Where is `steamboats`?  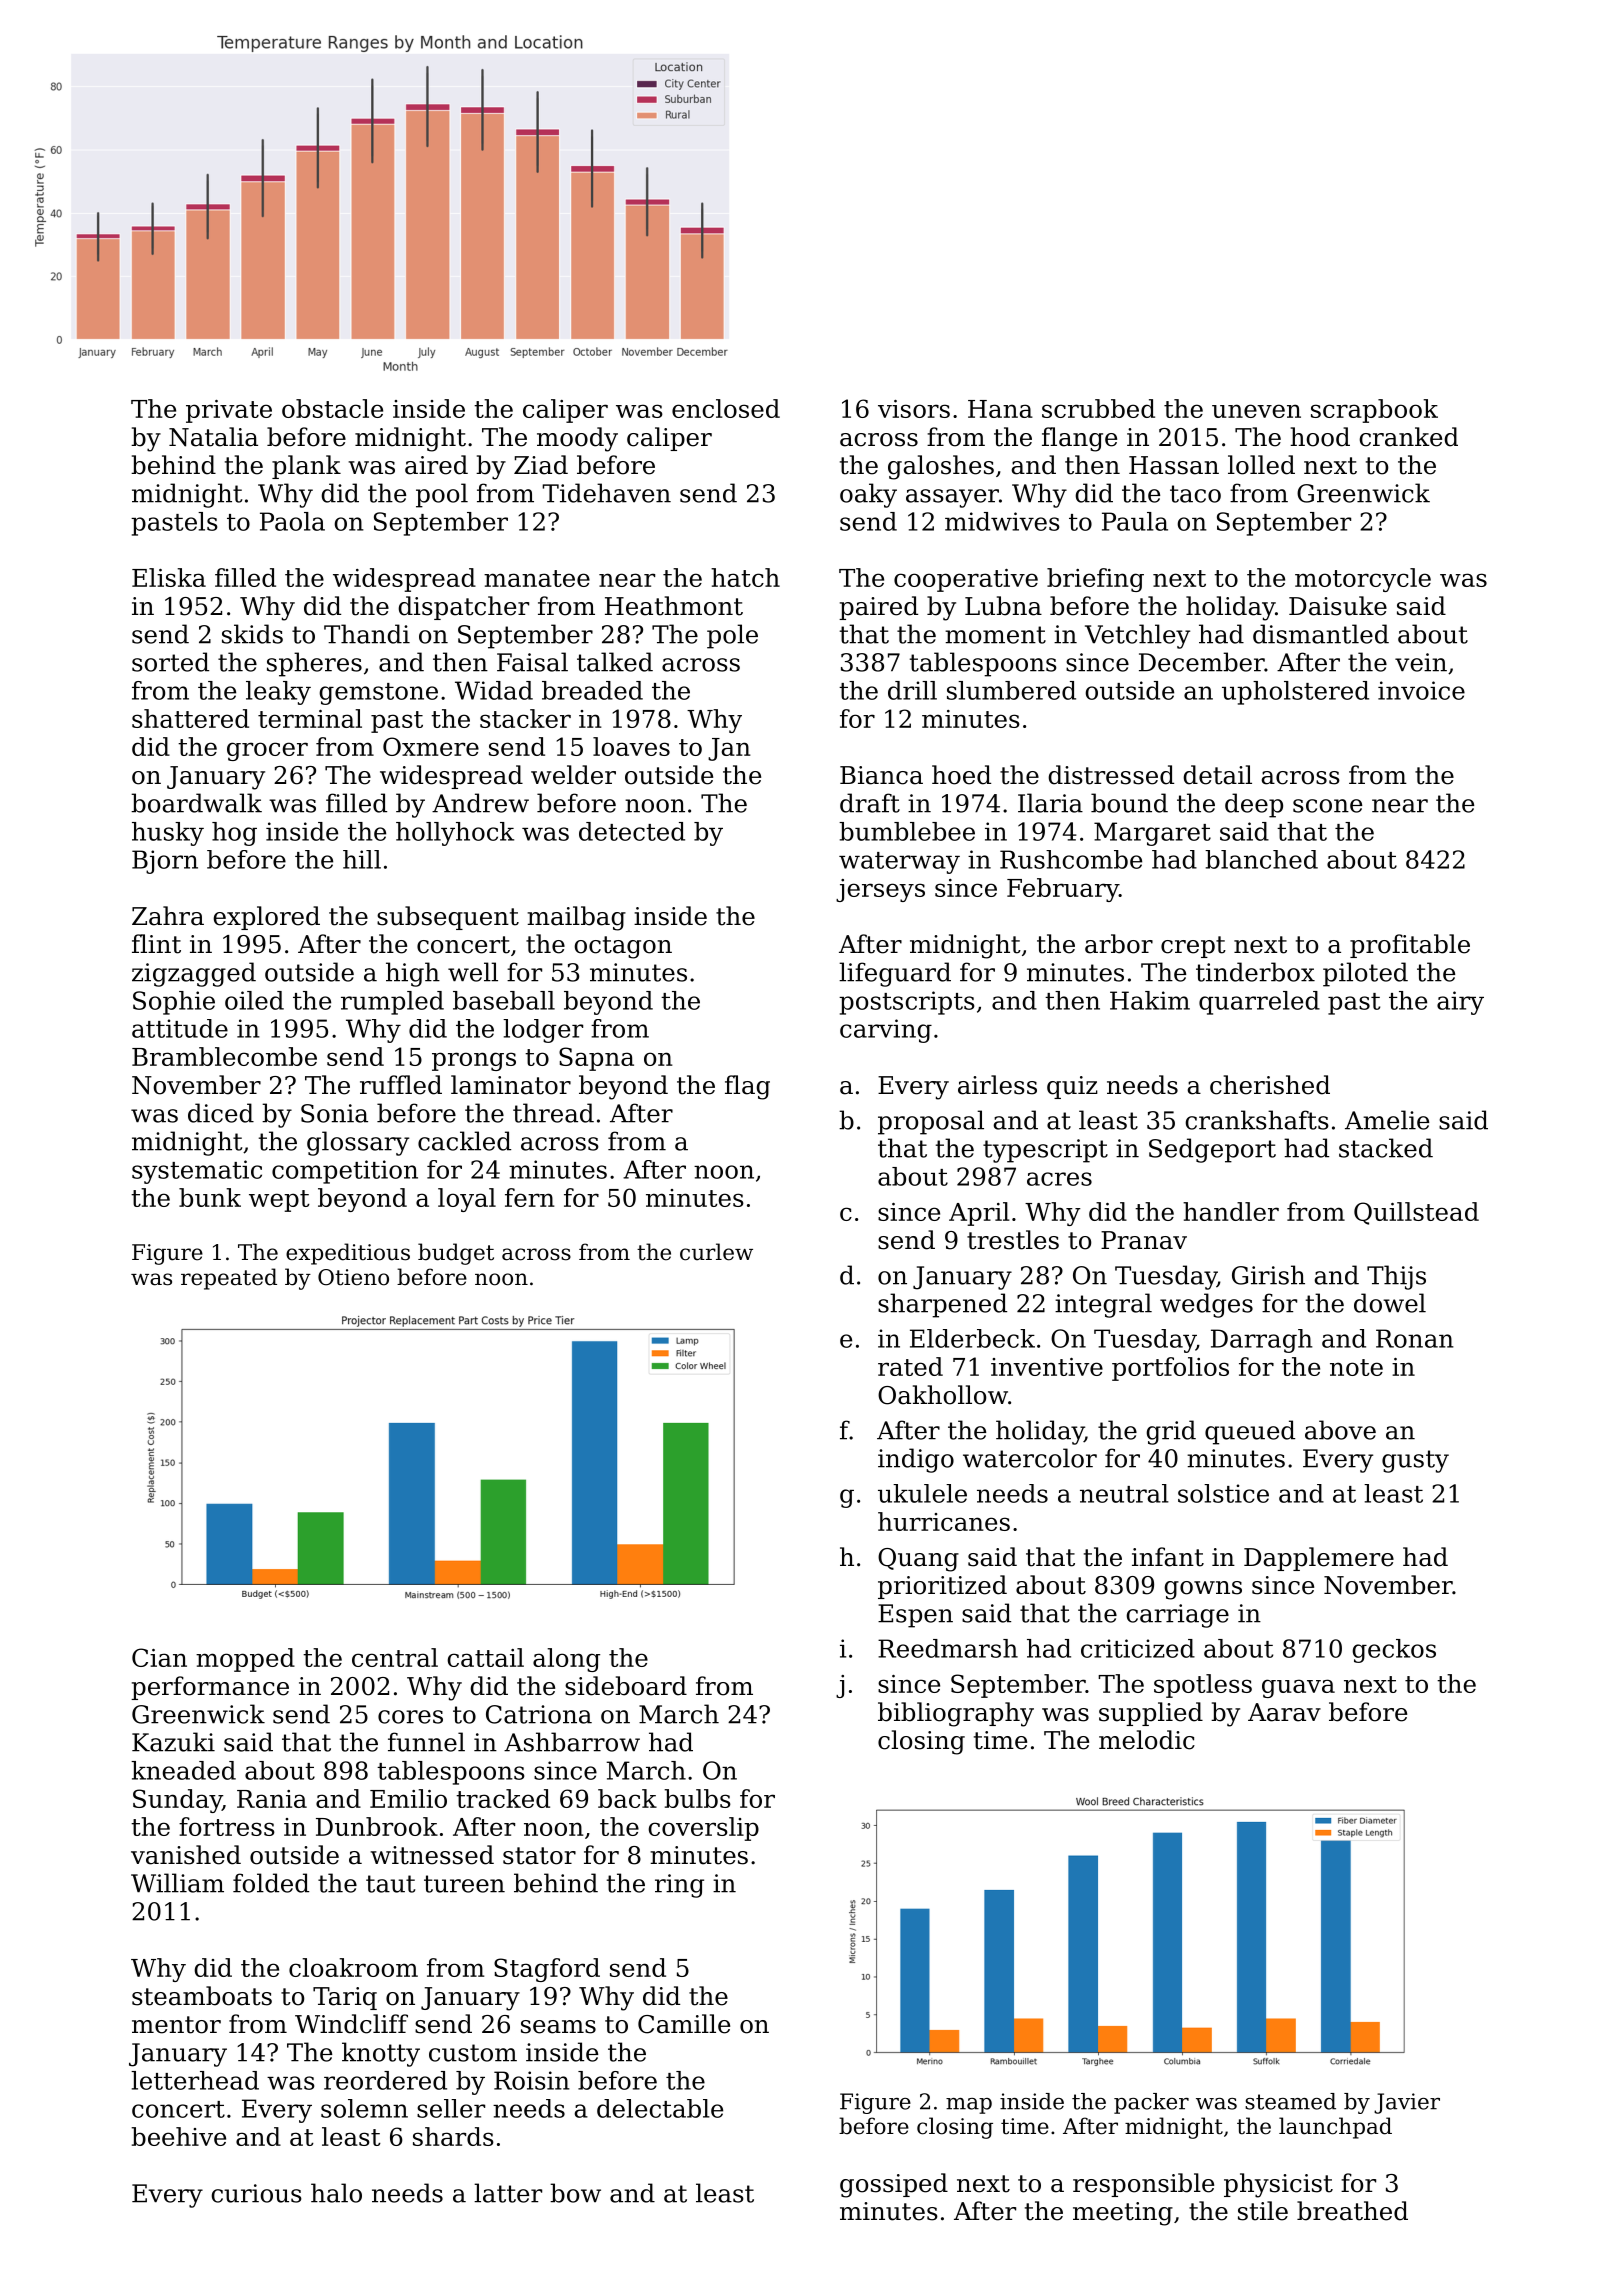
steamboats is located at coordinates (202, 1996).
